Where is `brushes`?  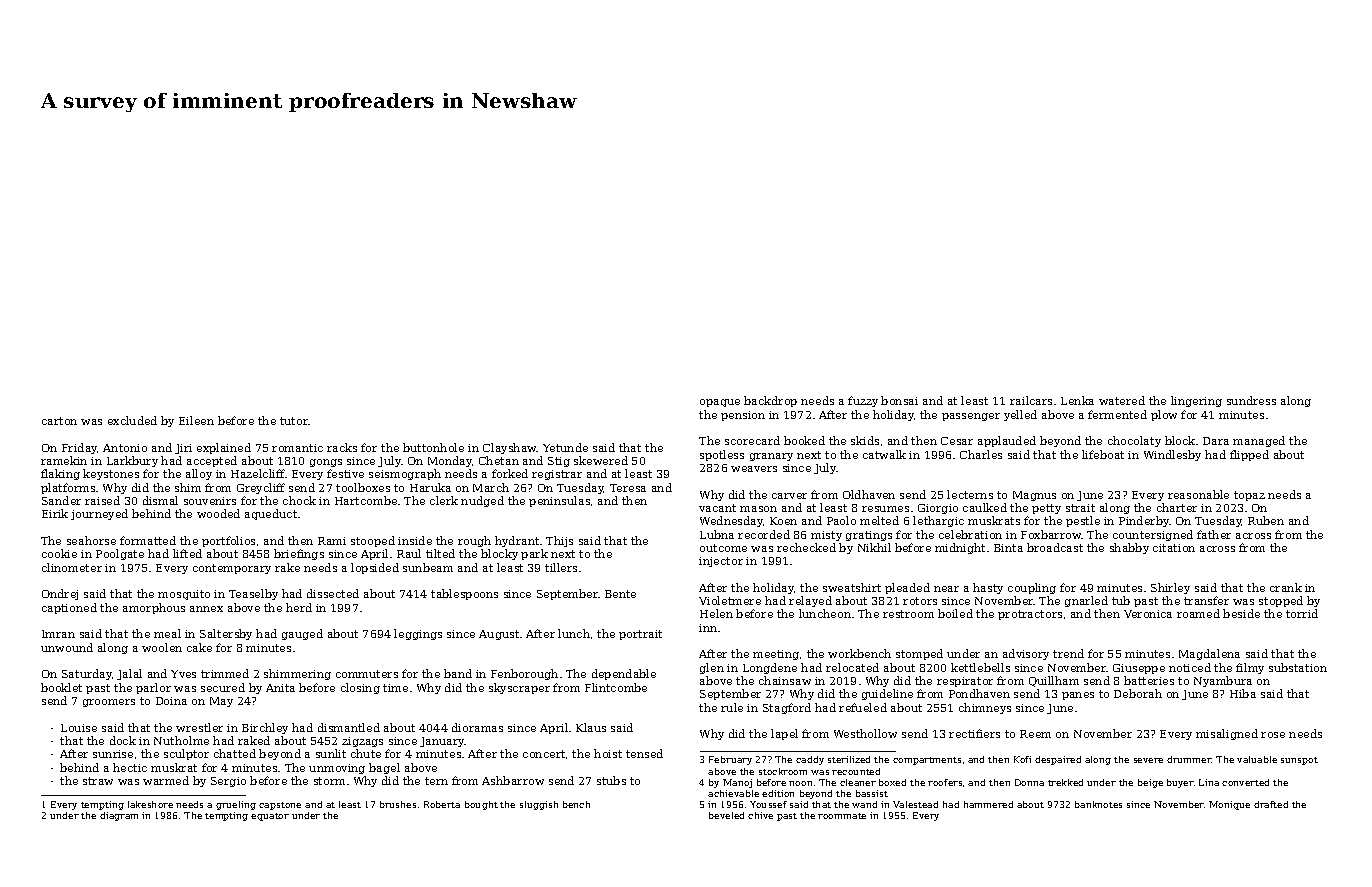 brushes is located at coordinates (398, 804).
